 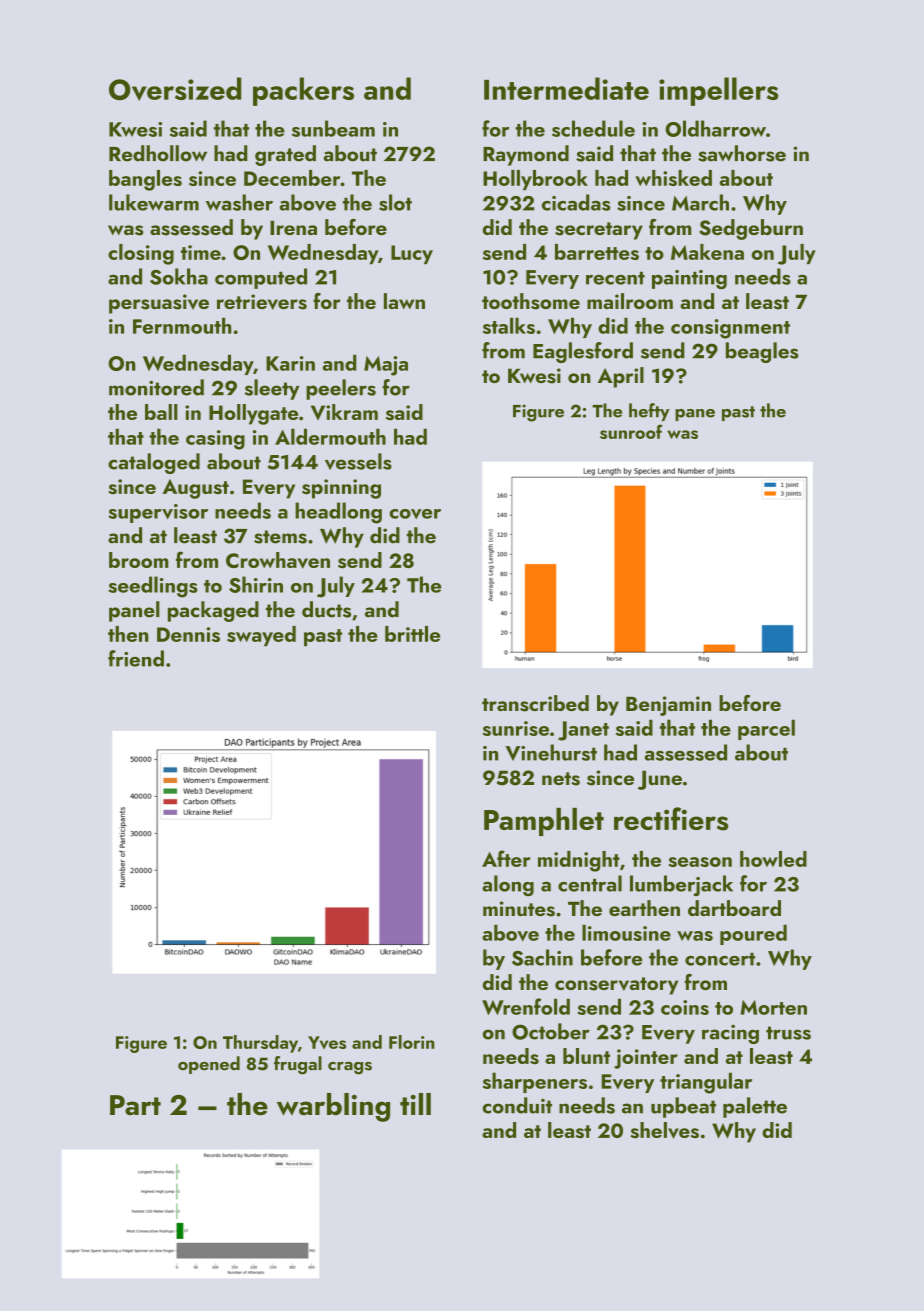 What do you see at coordinates (333, 128) in the document?
I see `sunbeam` at bounding box center [333, 128].
